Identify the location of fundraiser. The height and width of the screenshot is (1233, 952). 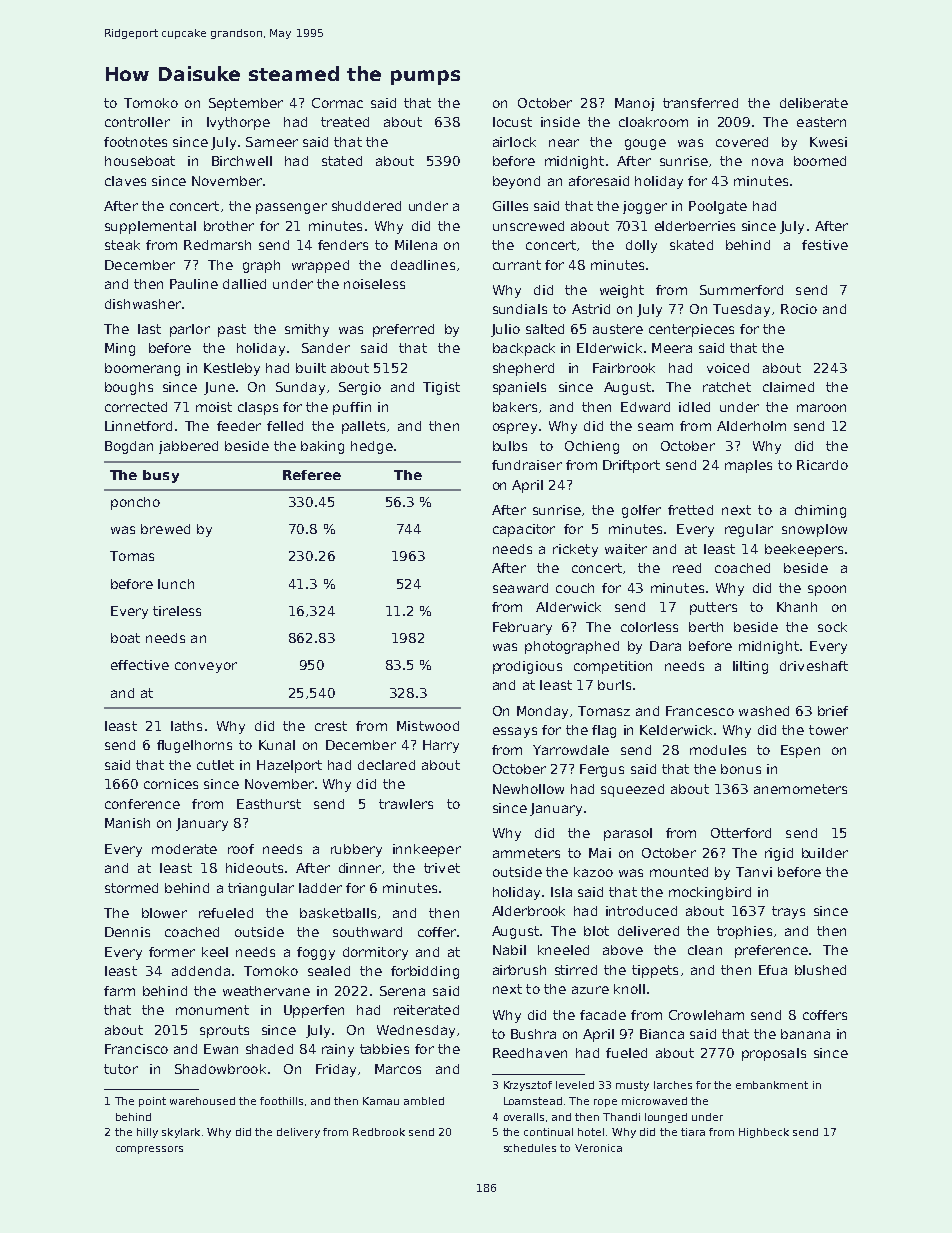
(527, 465).
